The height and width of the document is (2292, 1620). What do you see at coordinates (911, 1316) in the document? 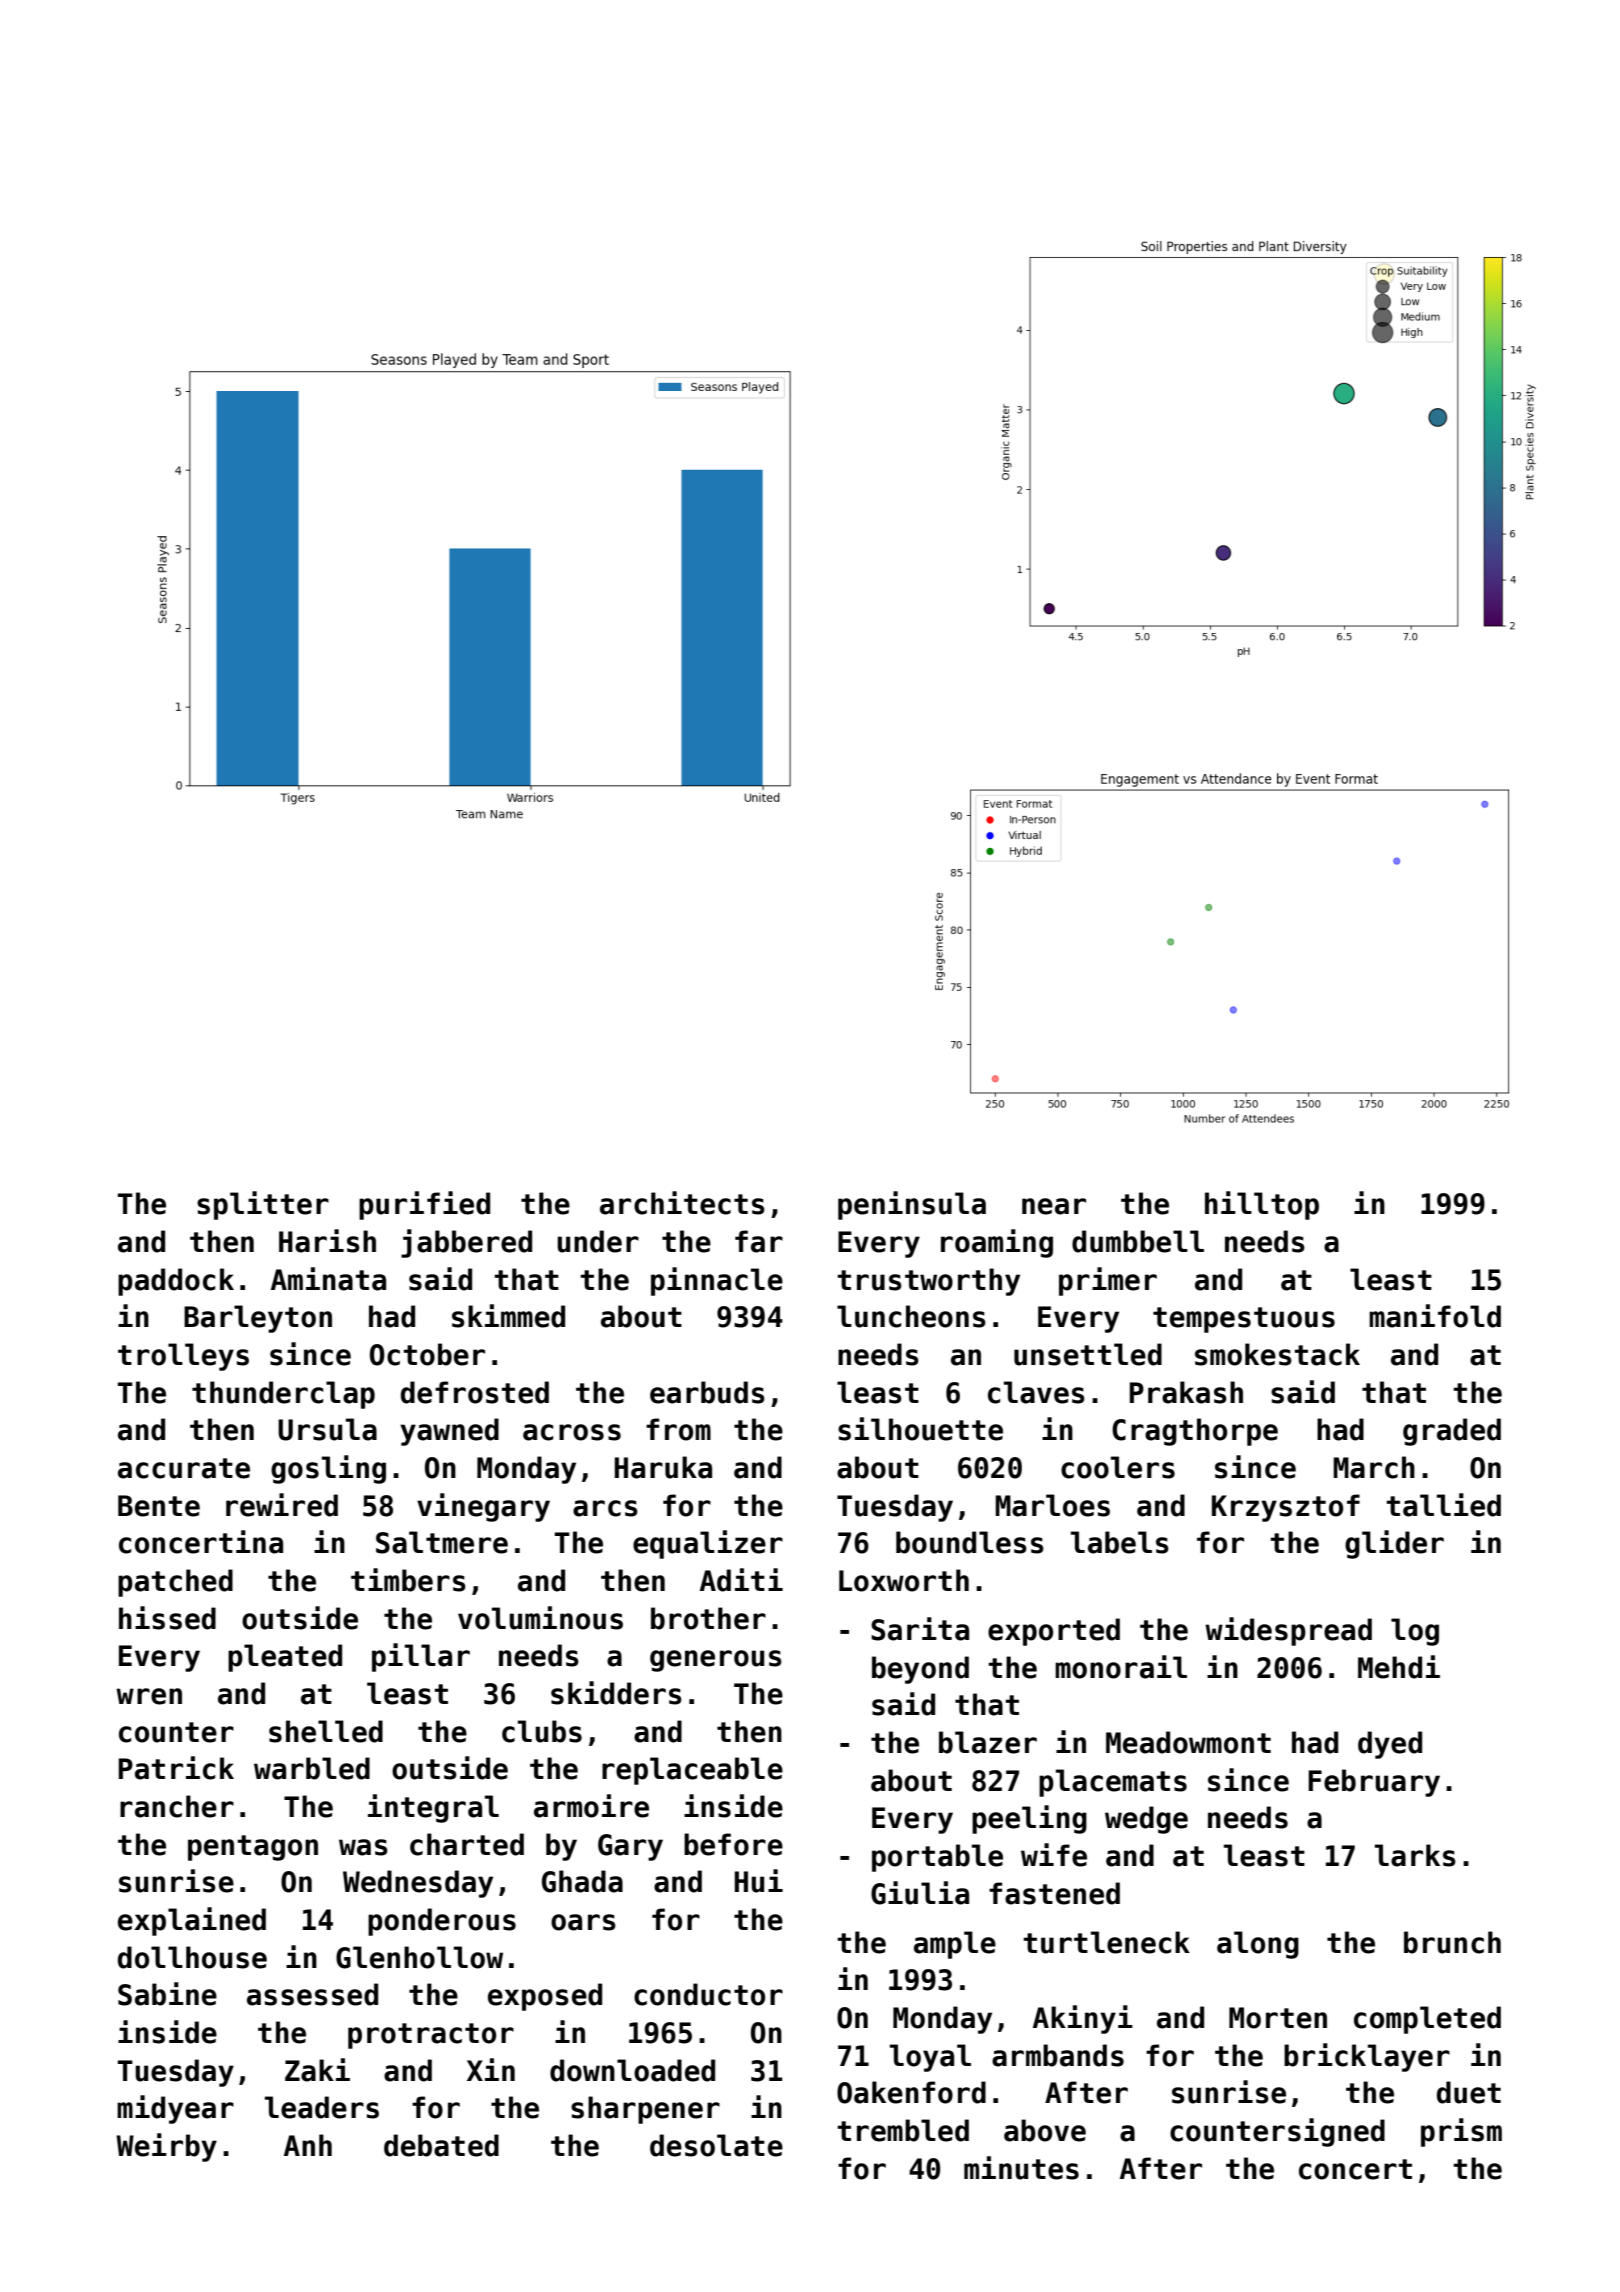
I see `luncheons` at bounding box center [911, 1316].
